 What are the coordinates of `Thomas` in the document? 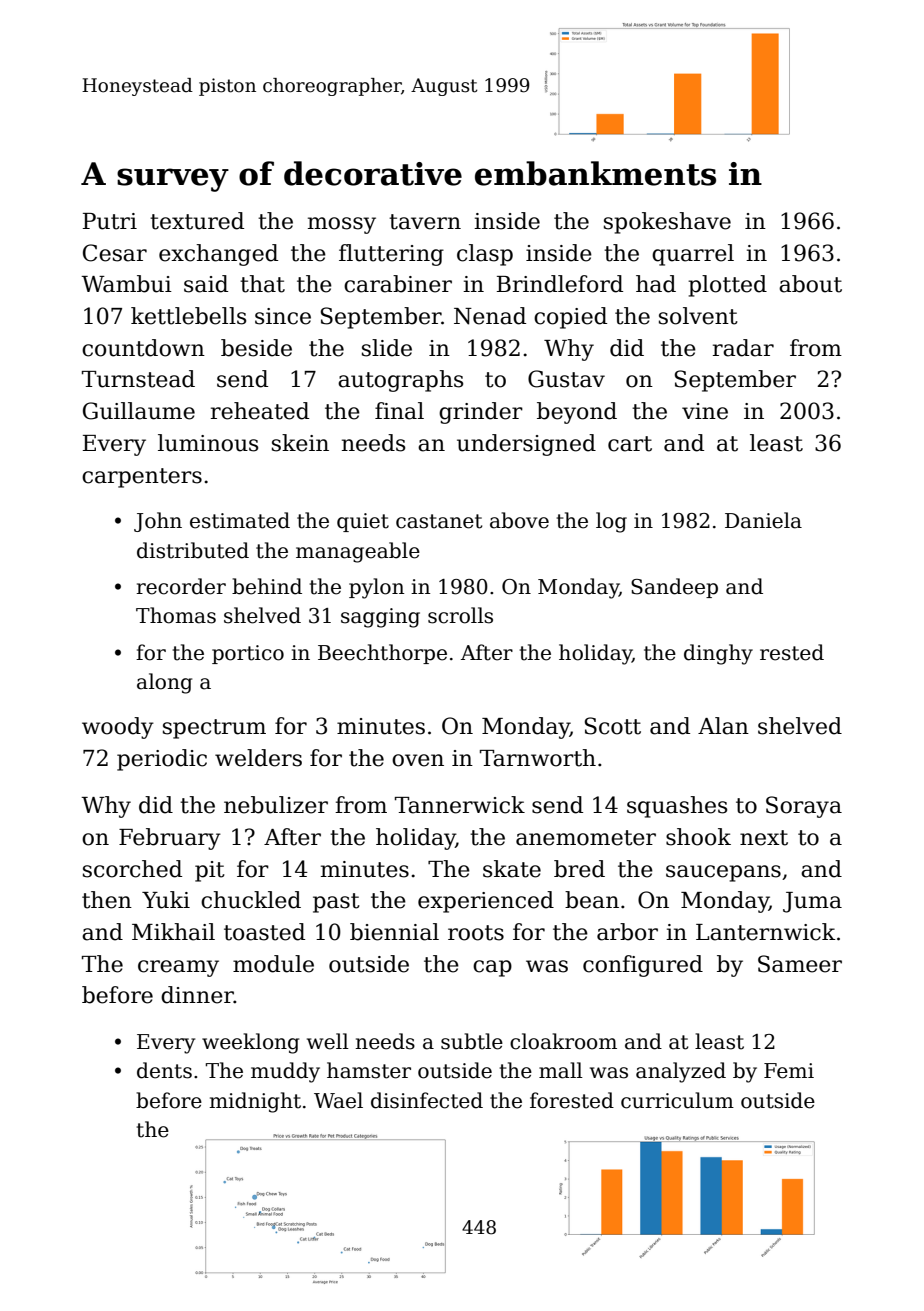 It's located at (176, 615).
